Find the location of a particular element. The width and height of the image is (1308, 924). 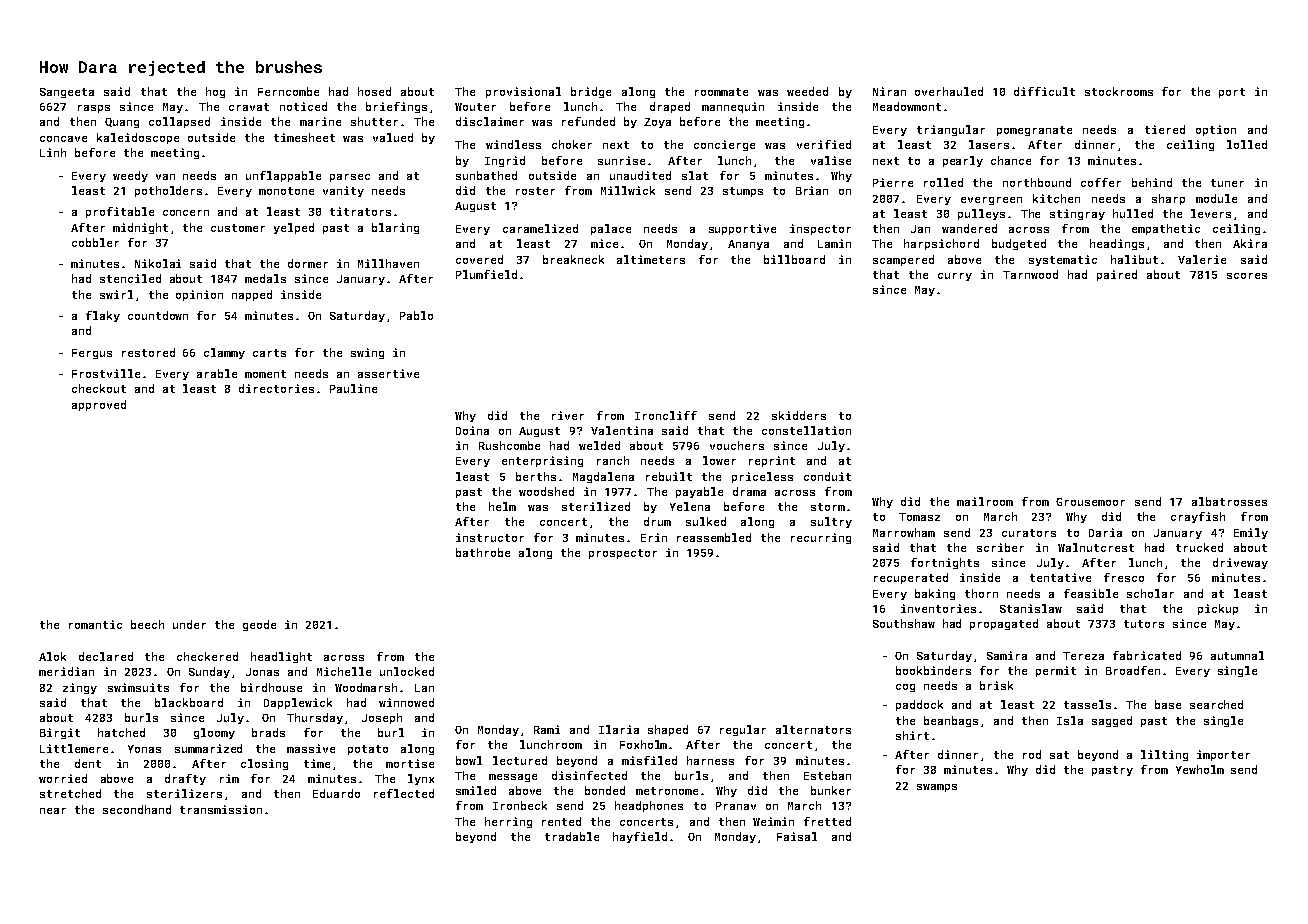

fretted is located at coordinates (827, 821).
